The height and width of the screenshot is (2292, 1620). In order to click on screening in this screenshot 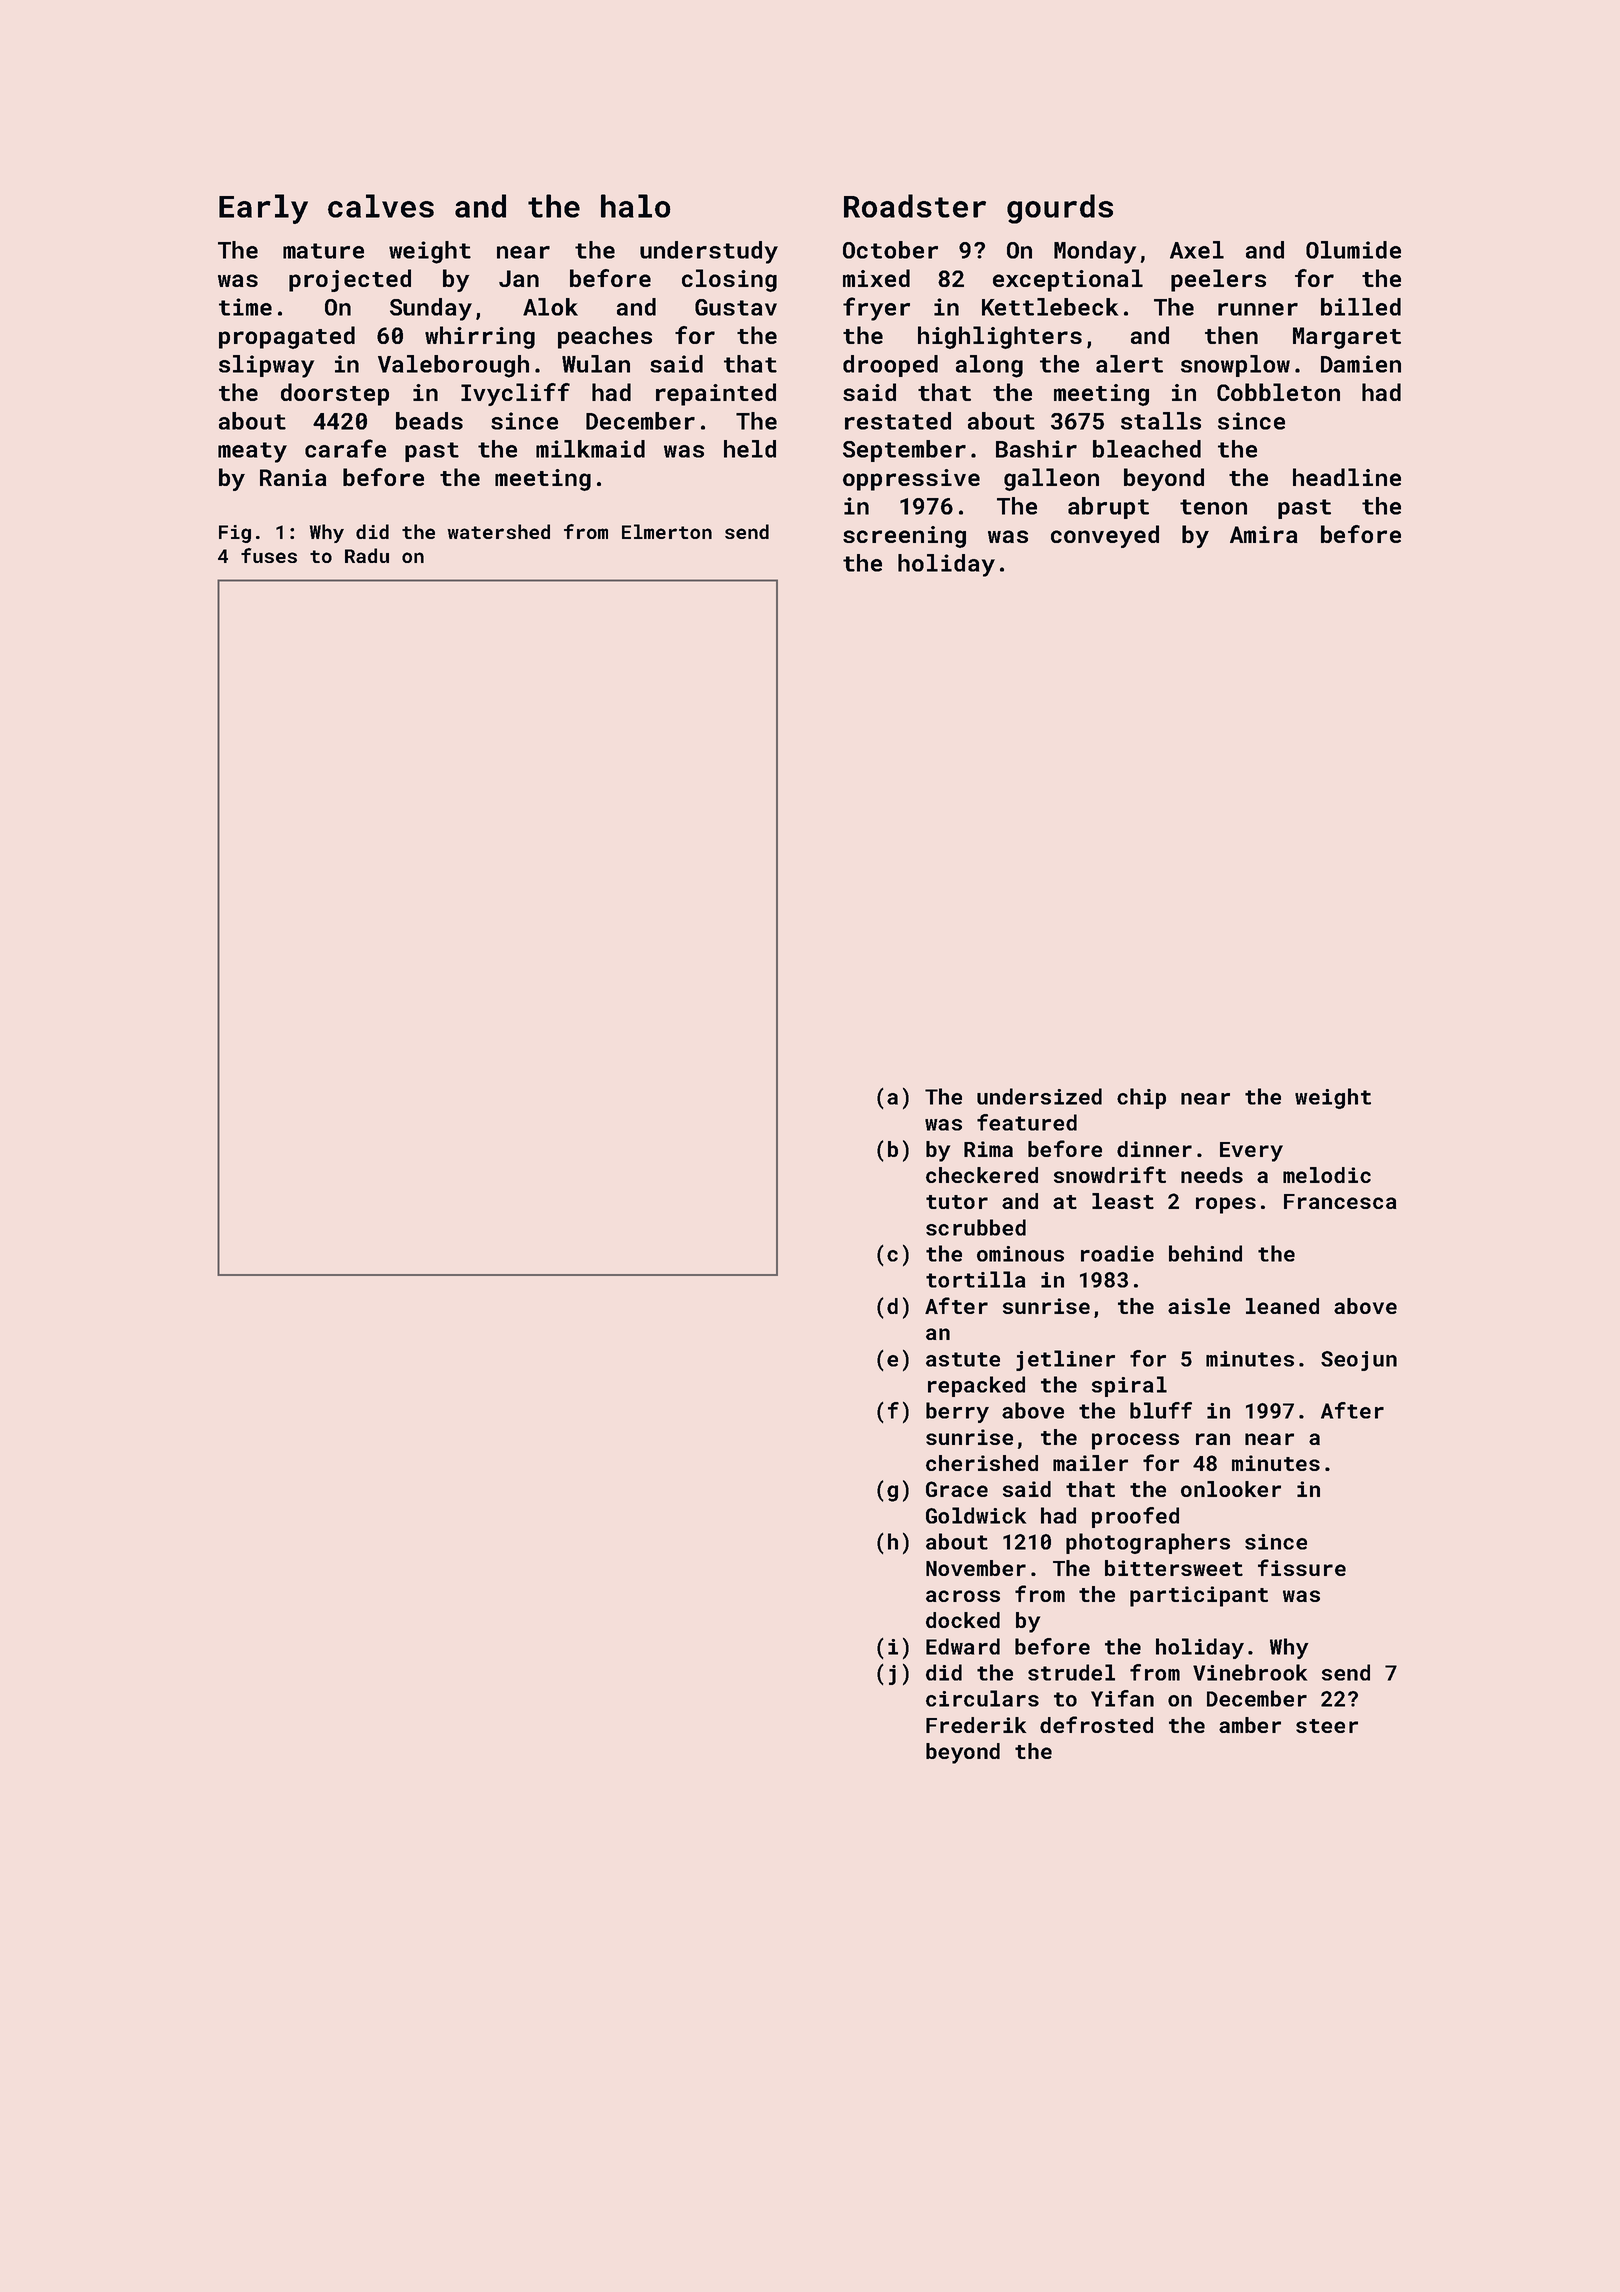, I will do `click(904, 537)`.
